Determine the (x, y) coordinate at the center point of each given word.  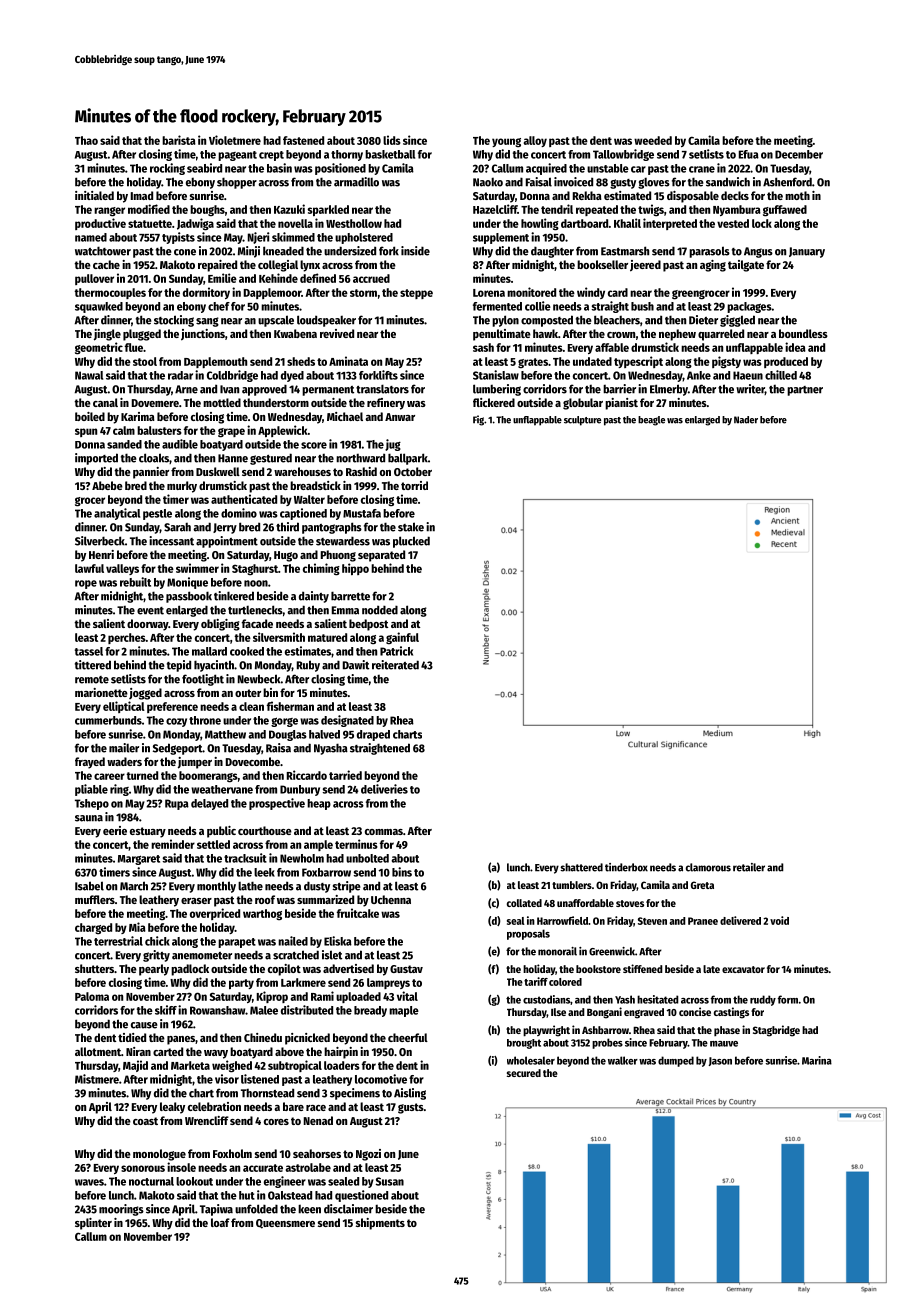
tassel (89, 651)
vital (407, 996)
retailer (749, 867)
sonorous (143, 1168)
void (779, 920)
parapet (237, 943)
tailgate (746, 266)
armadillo (356, 182)
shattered (581, 867)
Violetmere (235, 140)
